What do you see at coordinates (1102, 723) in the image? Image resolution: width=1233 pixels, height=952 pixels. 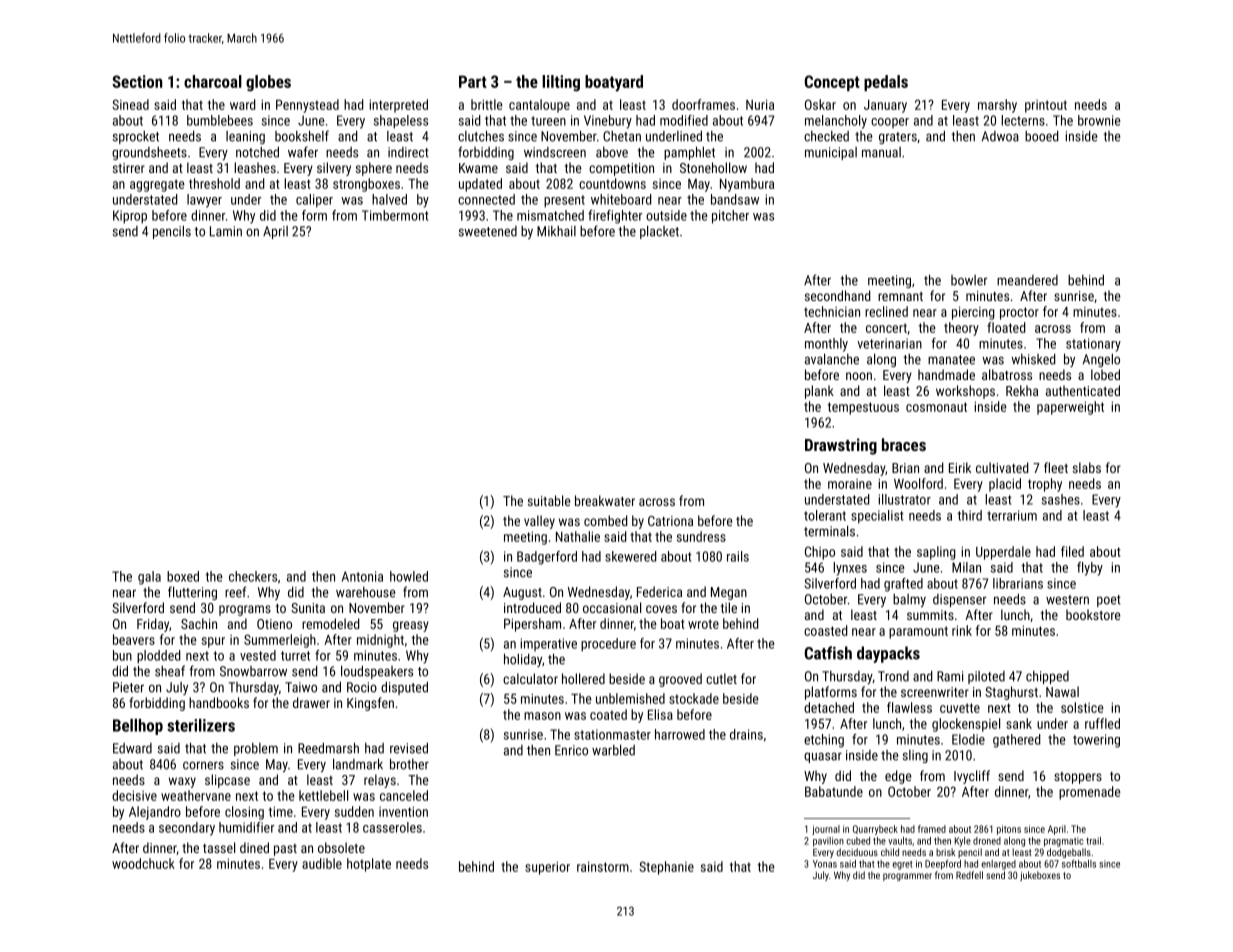 I see `ruffled` at bounding box center [1102, 723].
